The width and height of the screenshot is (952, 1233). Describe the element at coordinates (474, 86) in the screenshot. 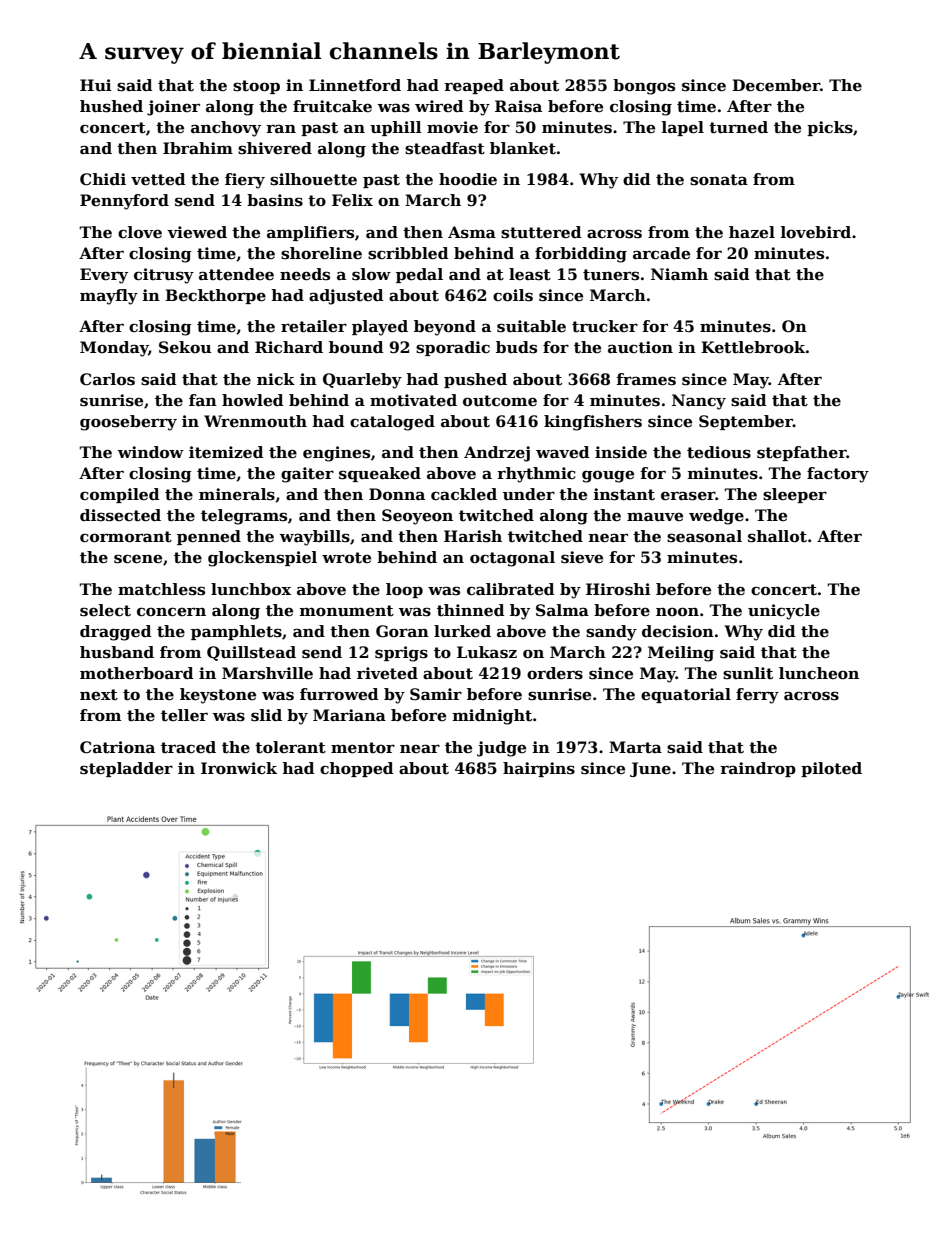

I see `reaped` at that location.
